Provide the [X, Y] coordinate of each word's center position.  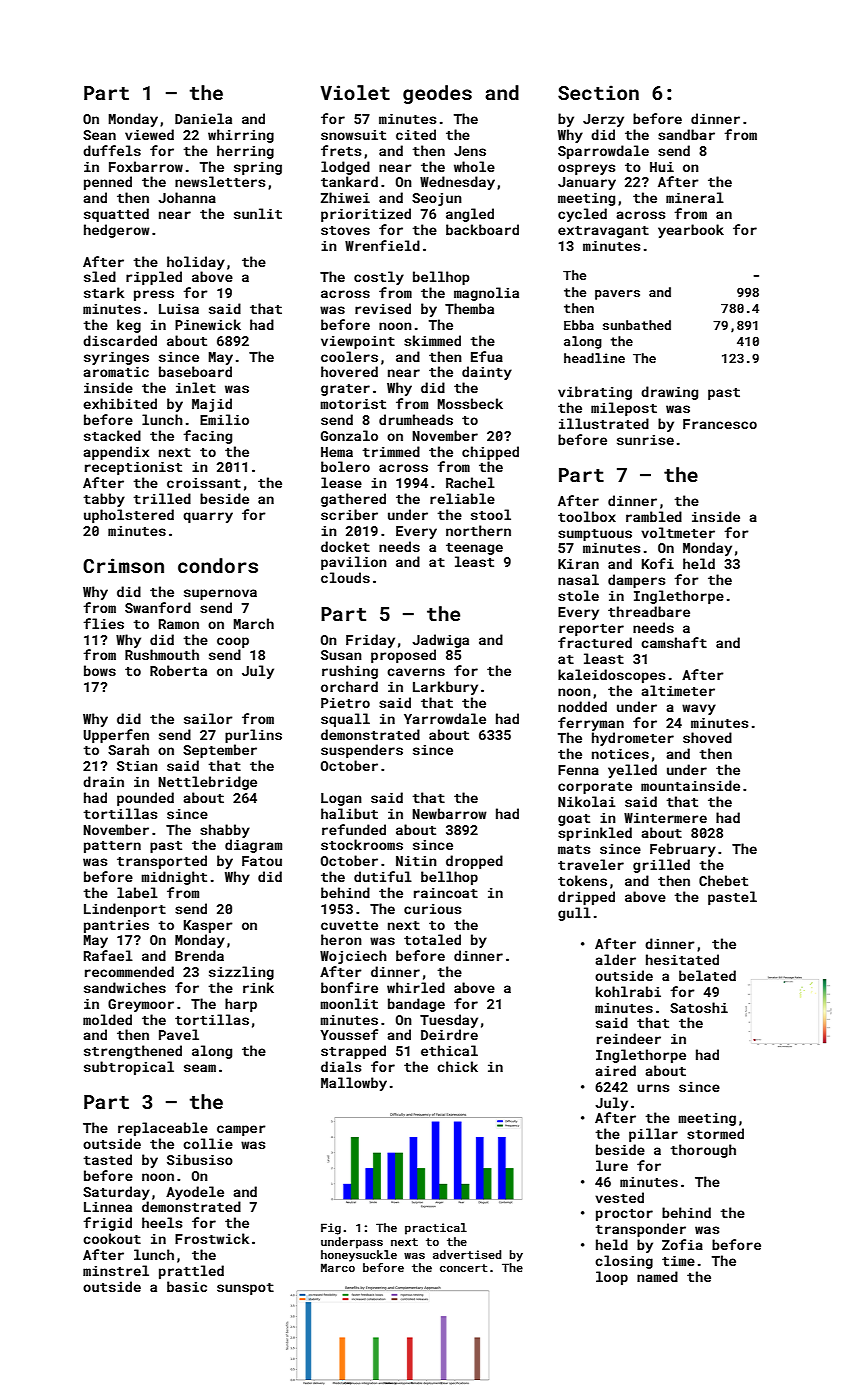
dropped [474, 862]
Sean [99, 135]
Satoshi [699, 1007]
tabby [104, 500]
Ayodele [195, 1193]
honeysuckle [359, 1256]
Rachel [470, 482]
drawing [669, 393]
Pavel [179, 1034]
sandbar [686, 134]
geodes [437, 94]
